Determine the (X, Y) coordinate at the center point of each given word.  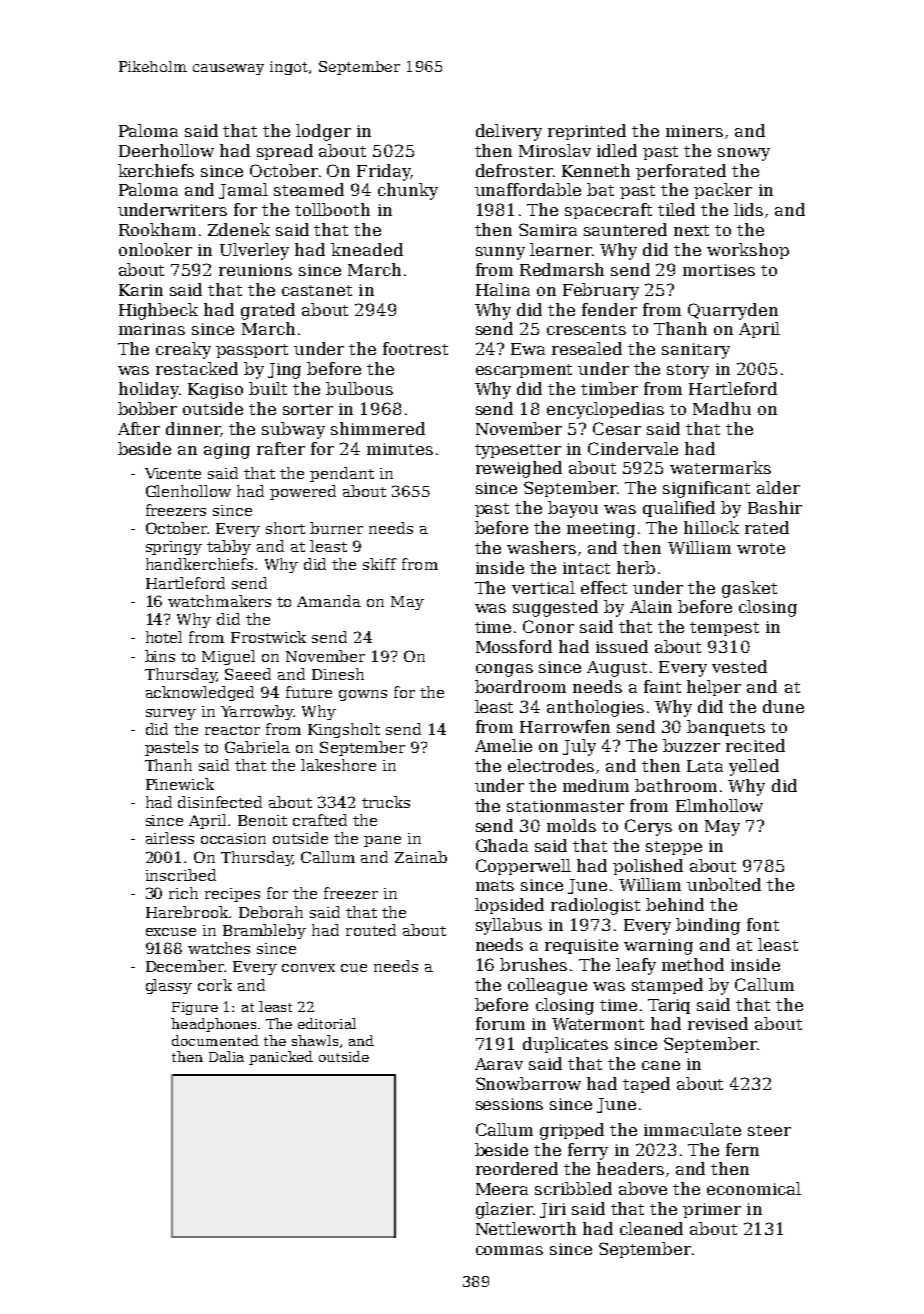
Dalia (226, 1056)
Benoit (262, 820)
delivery (509, 132)
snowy (744, 154)
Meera (502, 1189)
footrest (415, 348)
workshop (748, 251)
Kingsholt (344, 730)
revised (718, 1023)
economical (754, 1188)
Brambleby (264, 931)
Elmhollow (719, 805)
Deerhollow (166, 150)
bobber (147, 408)
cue (354, 968)
